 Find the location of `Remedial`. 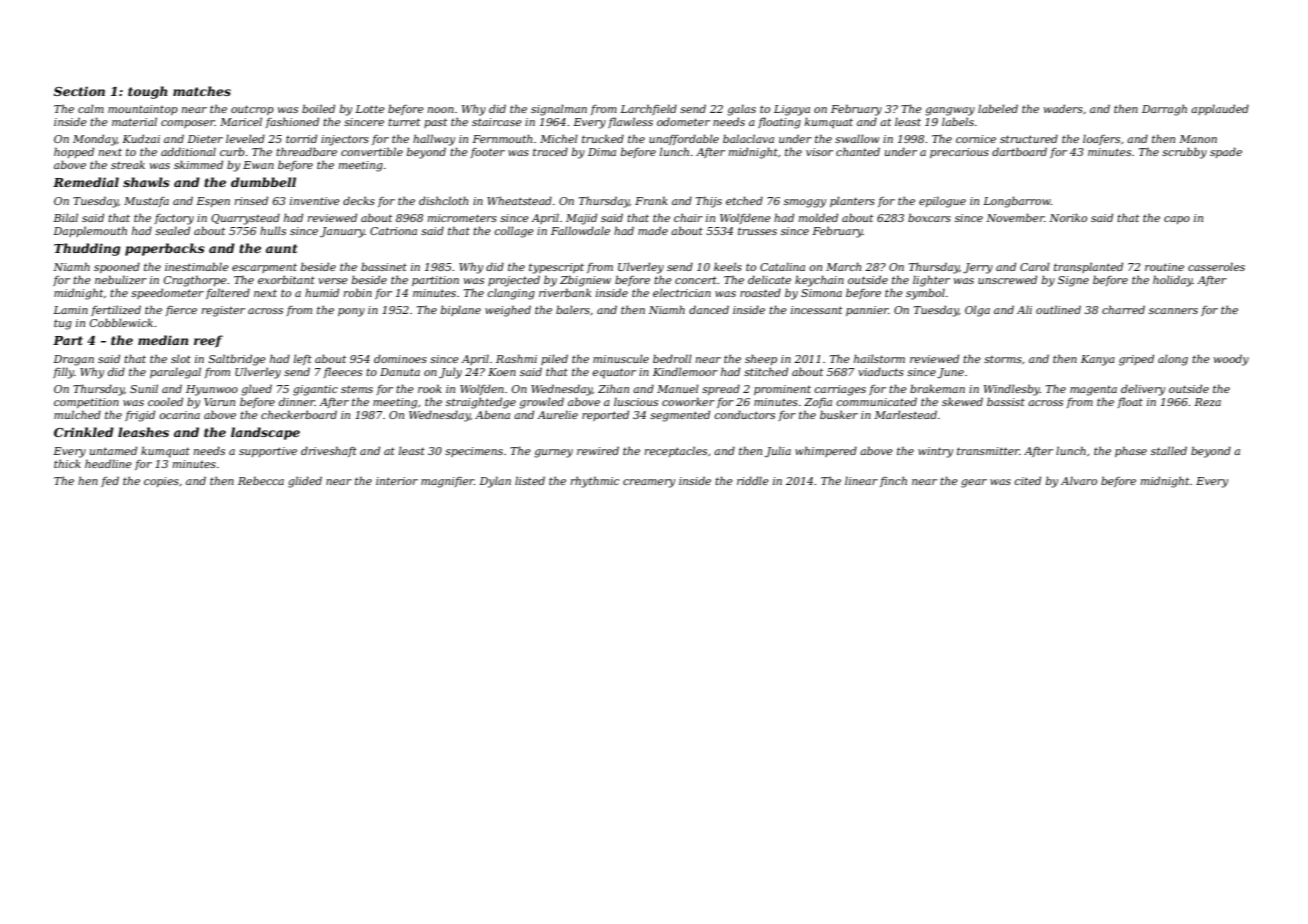

Remedial is located at coordinates (86, 182).
